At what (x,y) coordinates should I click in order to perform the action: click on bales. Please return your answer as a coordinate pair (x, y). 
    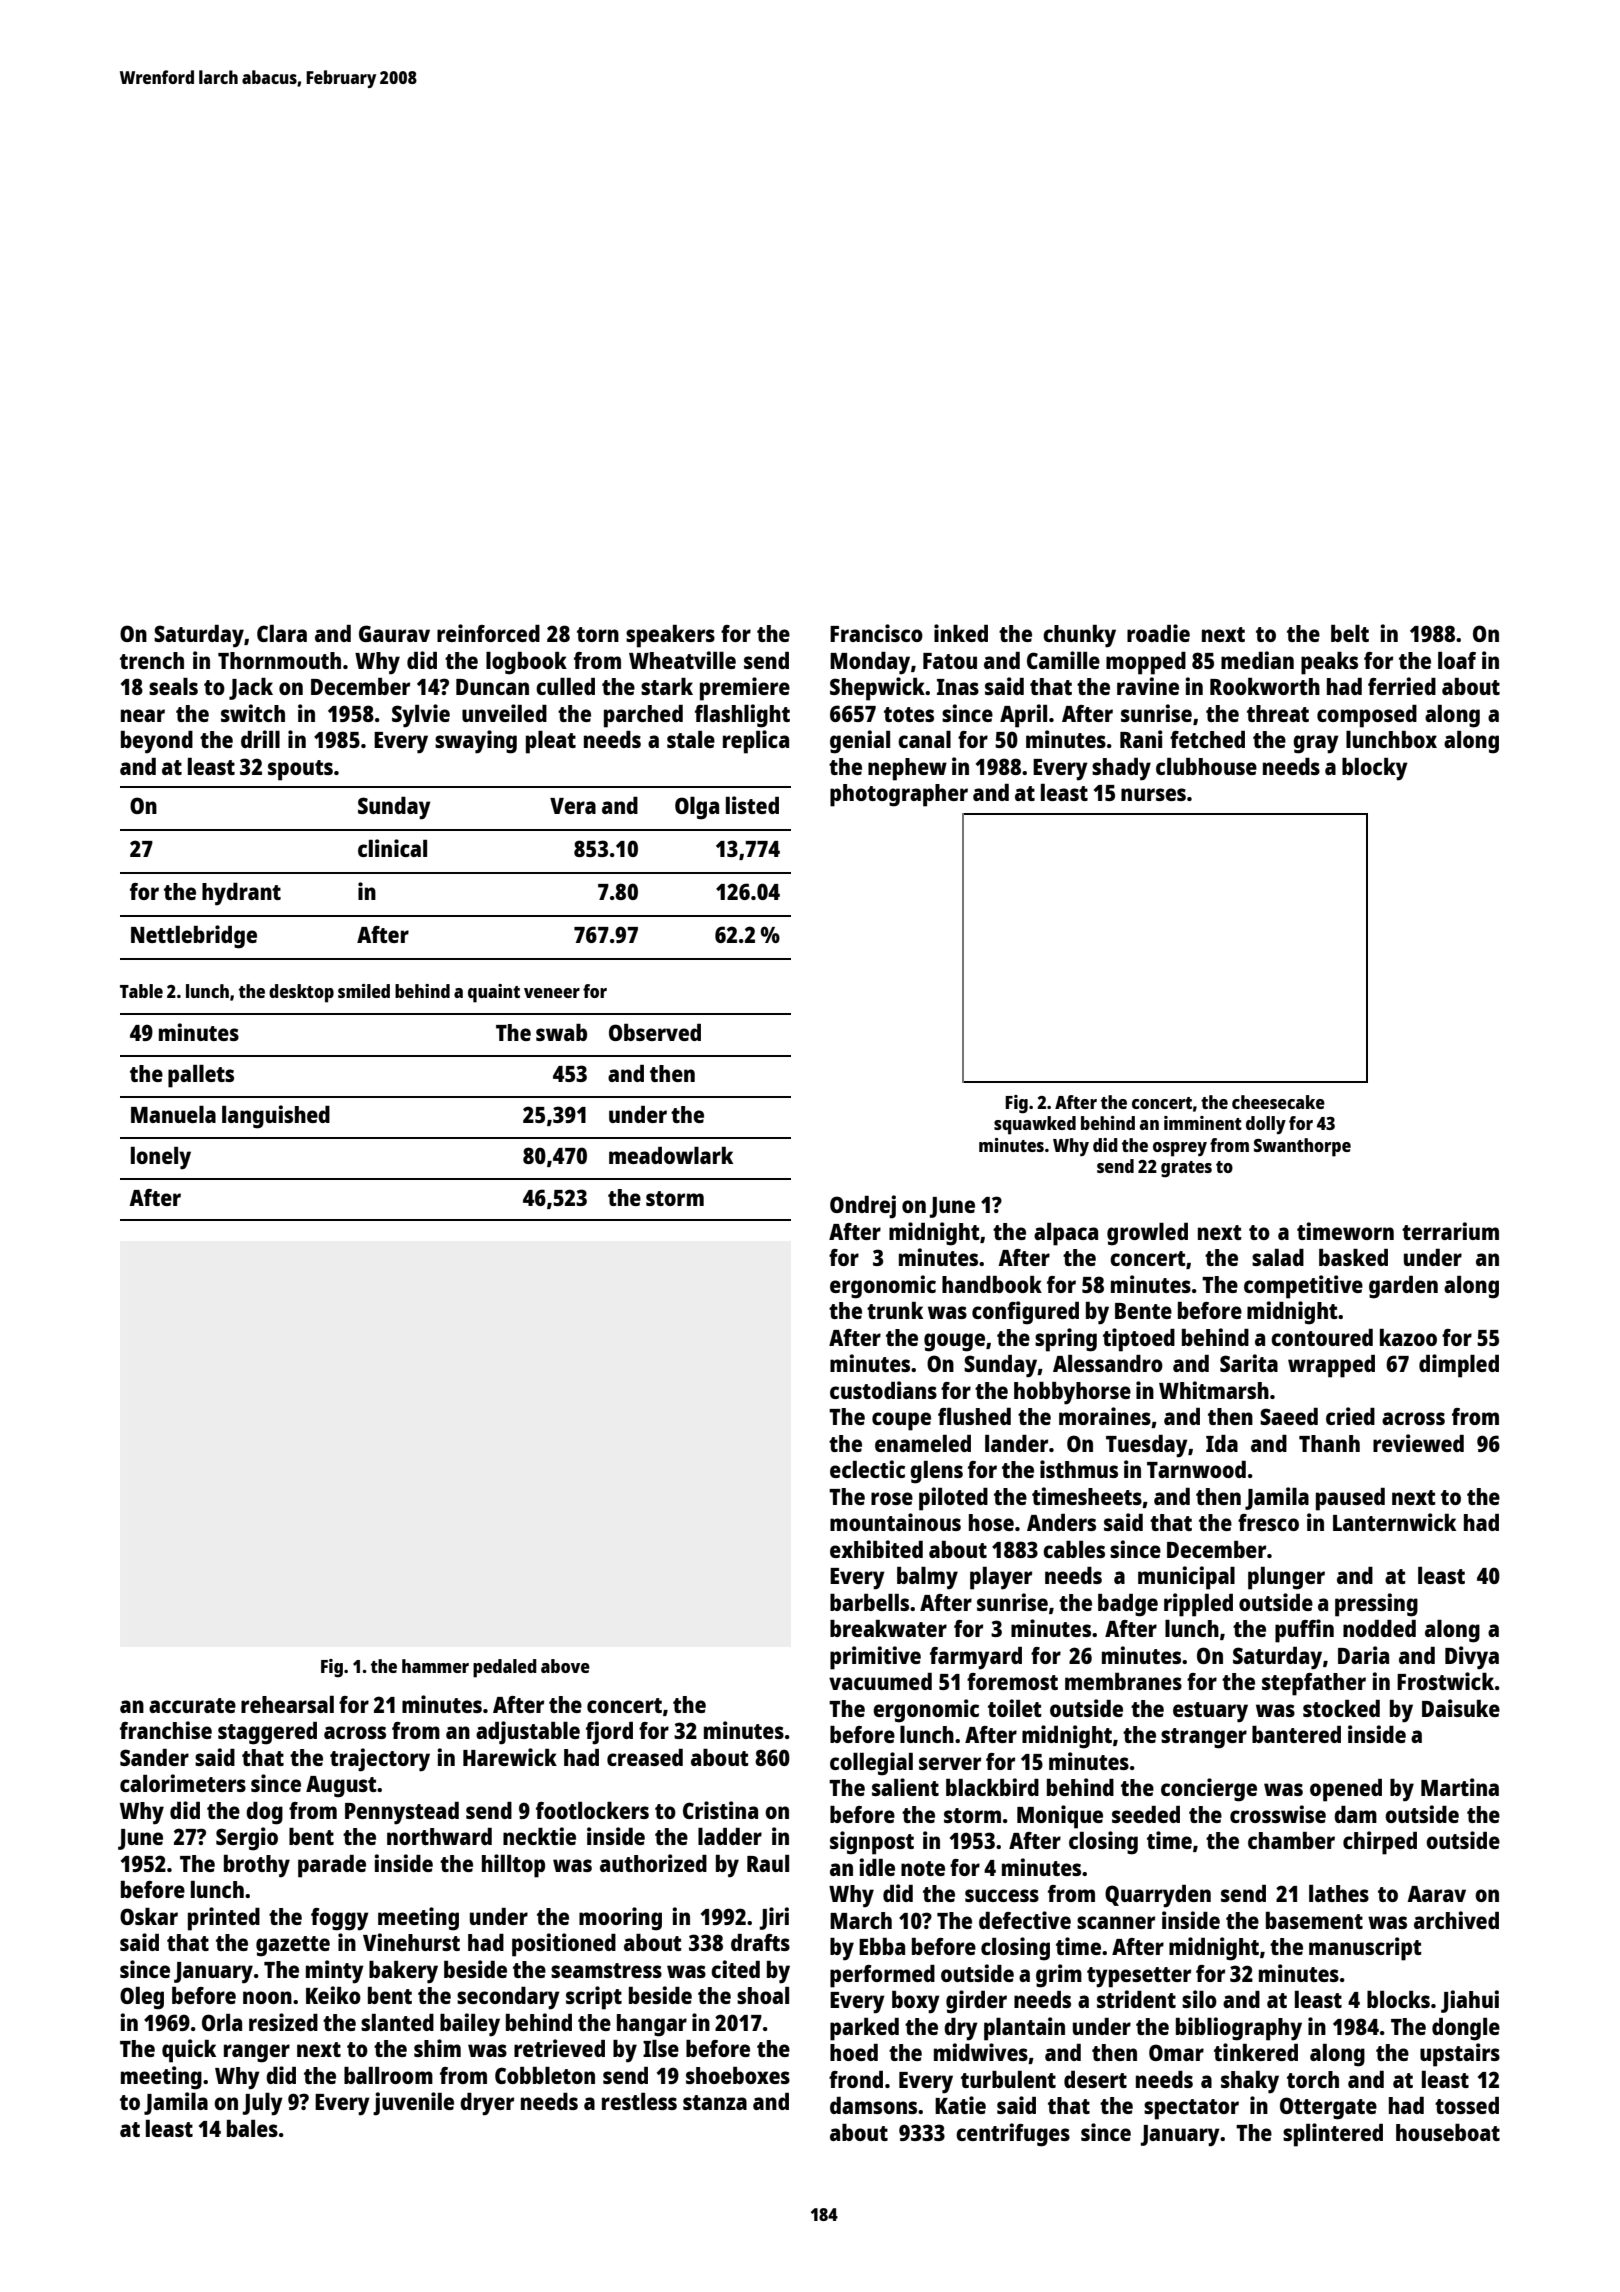
    Looking at the image, I should click on (252, 2128).
